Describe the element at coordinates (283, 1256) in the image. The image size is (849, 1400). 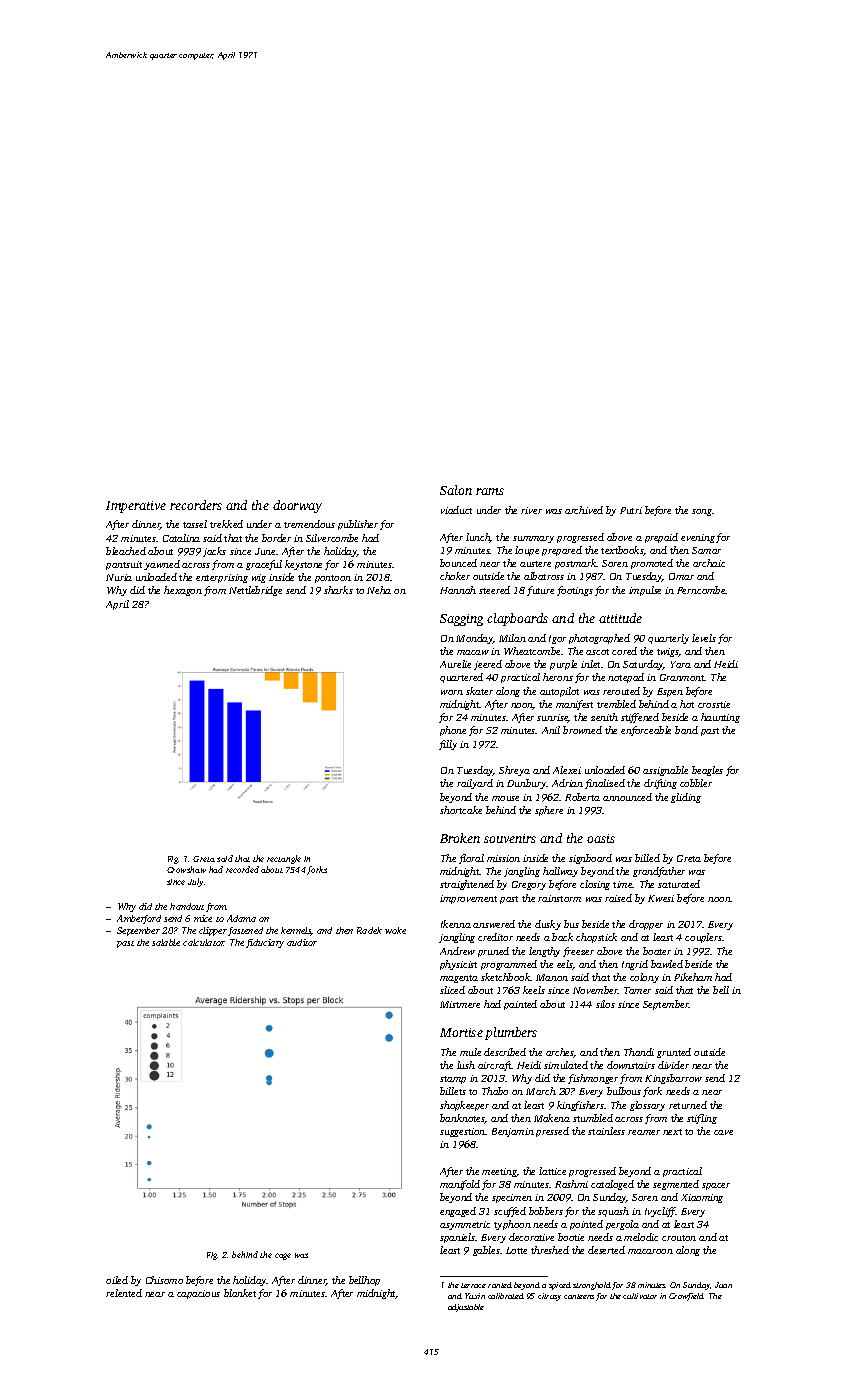
I see `cage` at that location.
